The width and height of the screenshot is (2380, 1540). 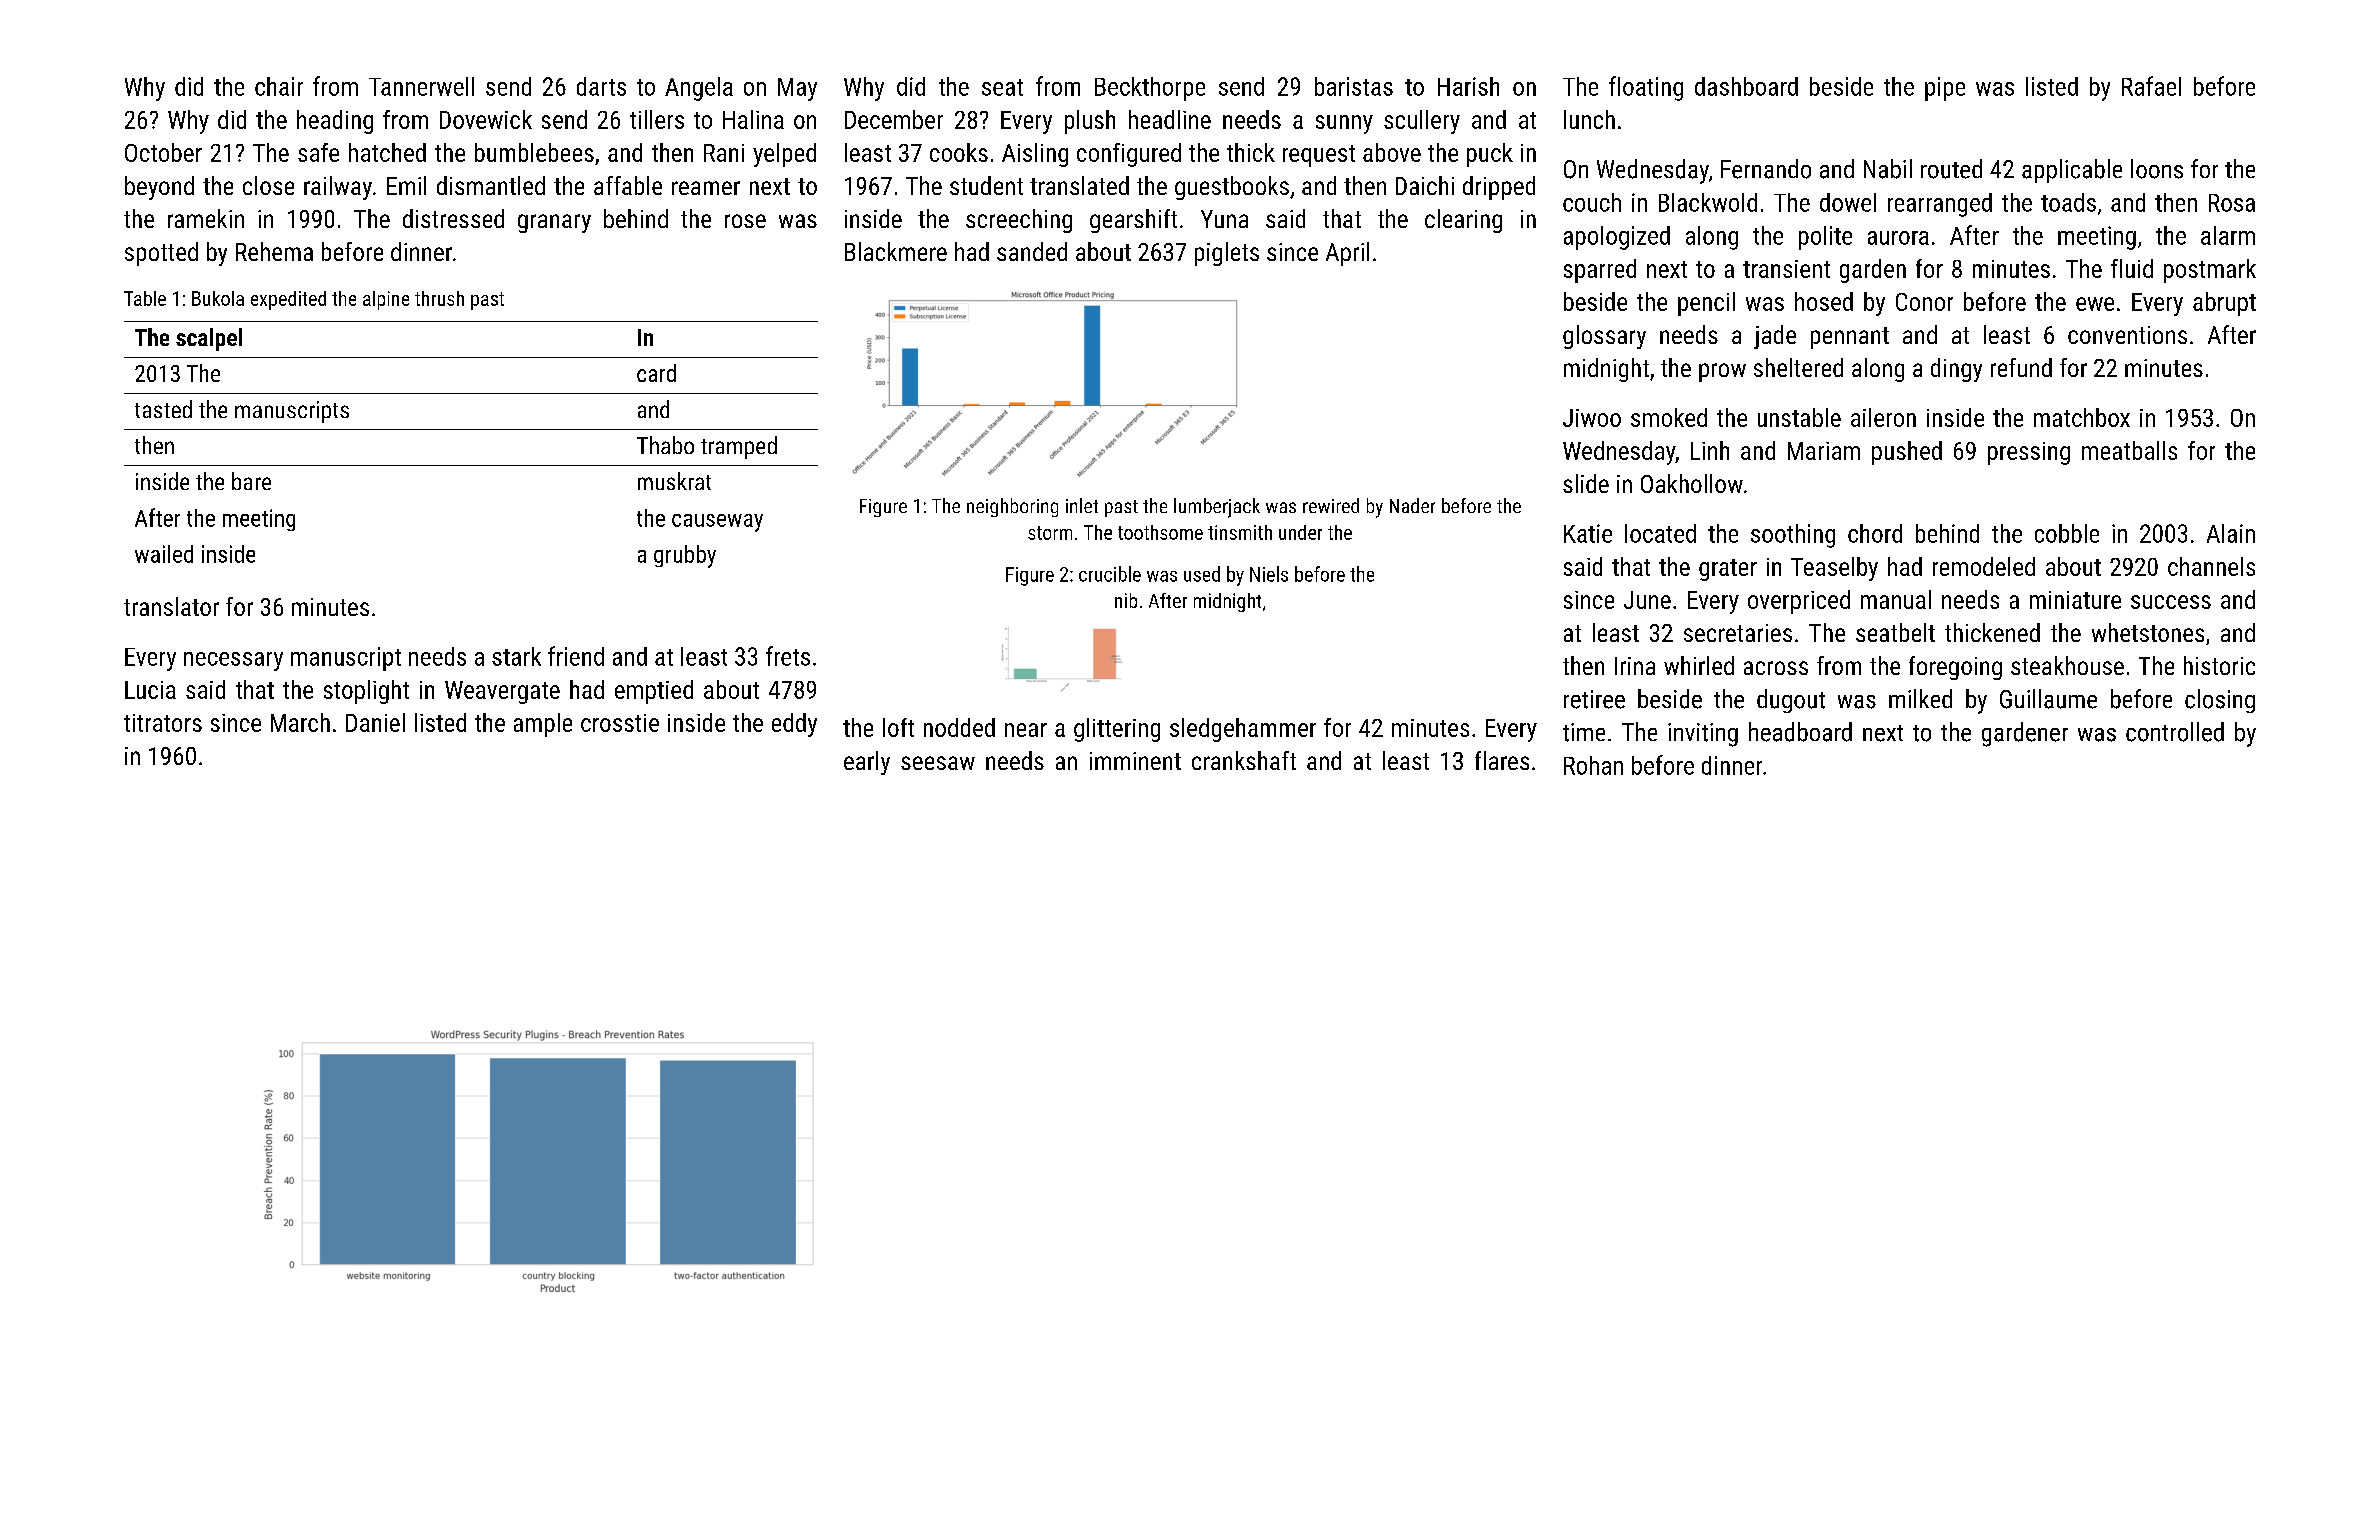 I want to click on causeway, so click(x=717, y=523).
